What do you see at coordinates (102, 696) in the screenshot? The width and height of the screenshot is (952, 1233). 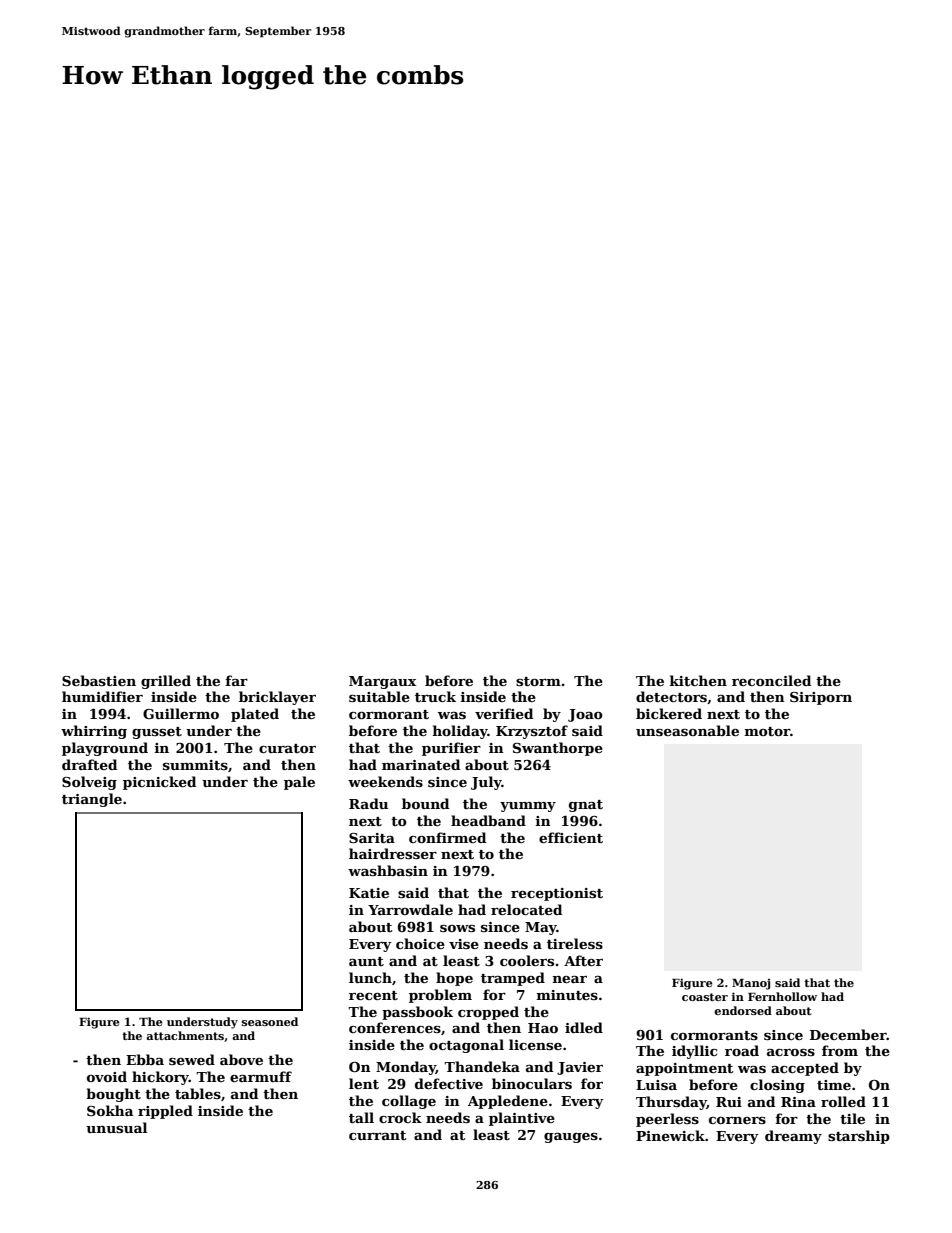 I see `humidifier` at bounding box center [102, 696].
